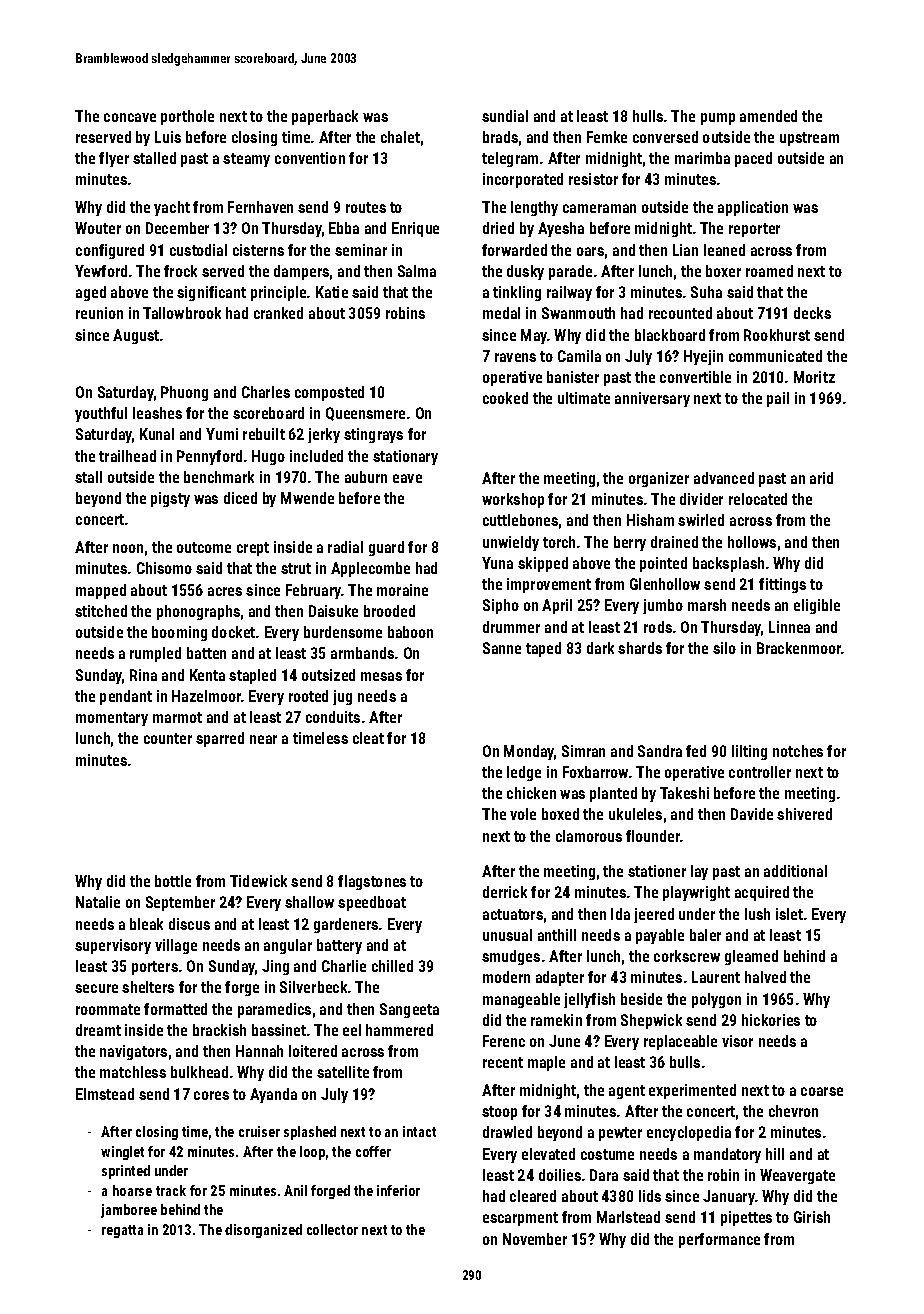 This image has height=1314, width=924. Describe the element at coordinates (557, 606) in the image. I see `April` at that location.
